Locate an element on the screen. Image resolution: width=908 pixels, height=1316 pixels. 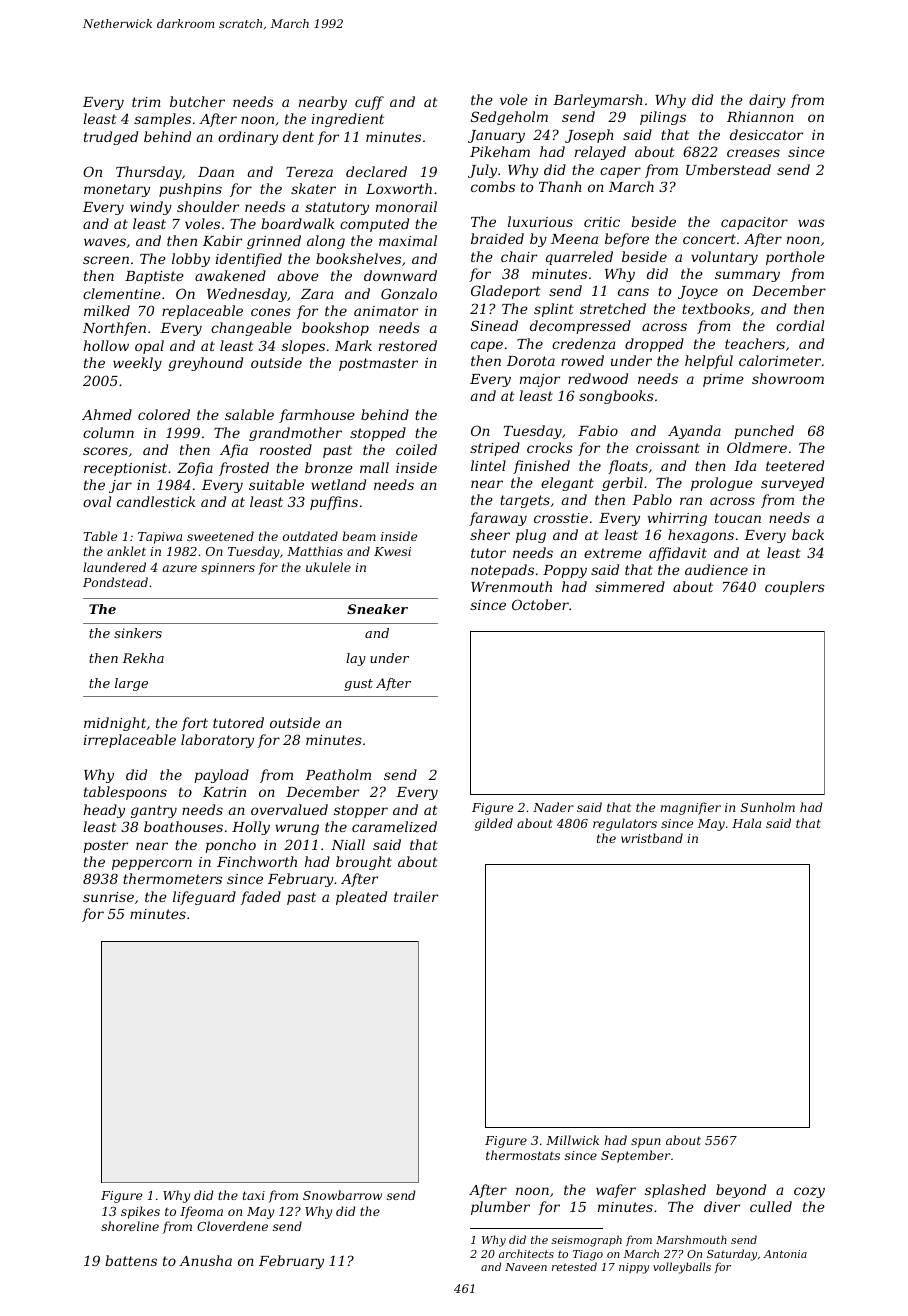
beam is located at coordinates (359, 536).
